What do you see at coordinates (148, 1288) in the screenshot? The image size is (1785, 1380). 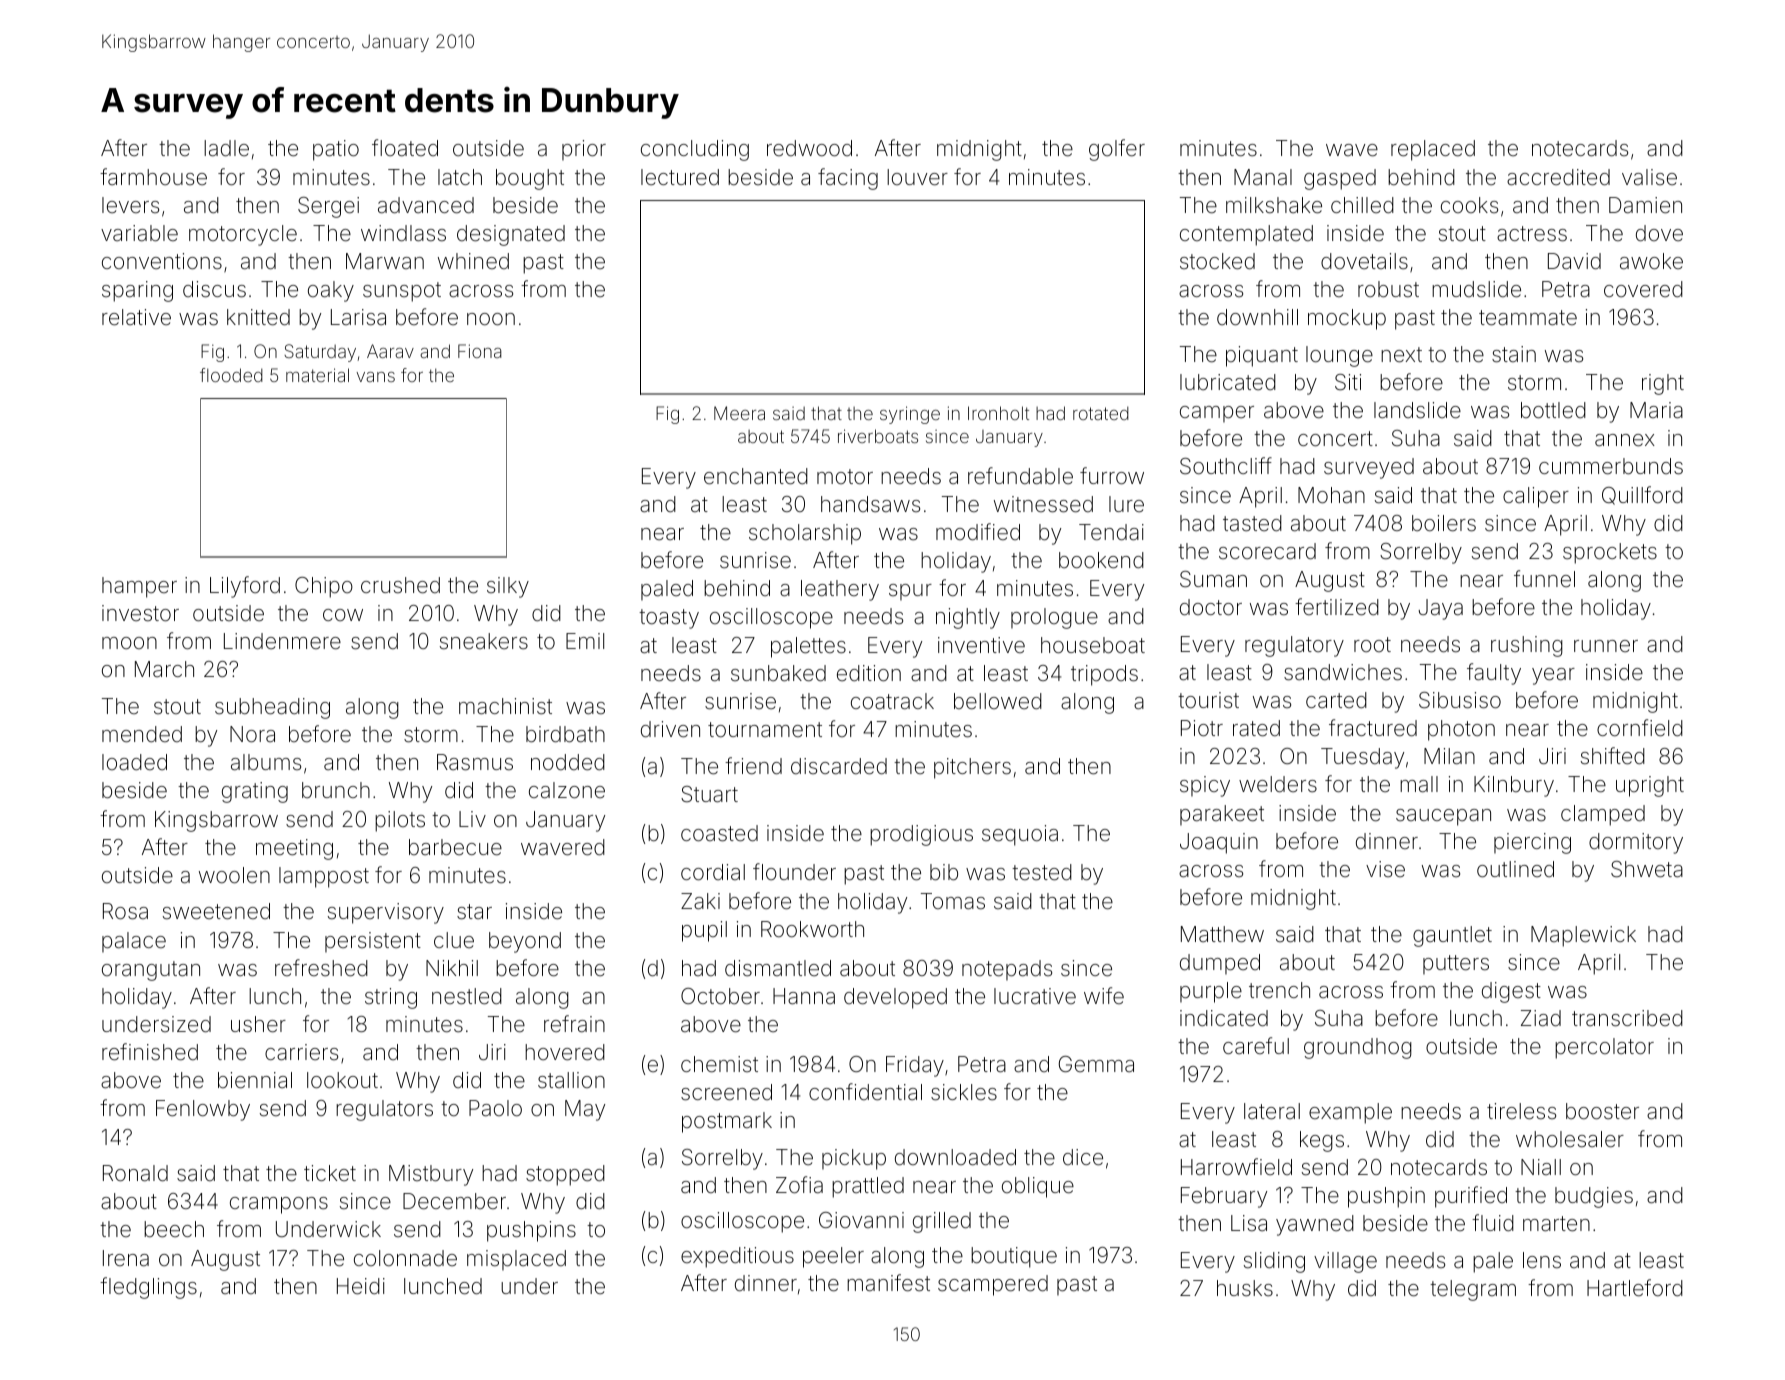 I see `fledglings` at bounding box center [148, 1288].
